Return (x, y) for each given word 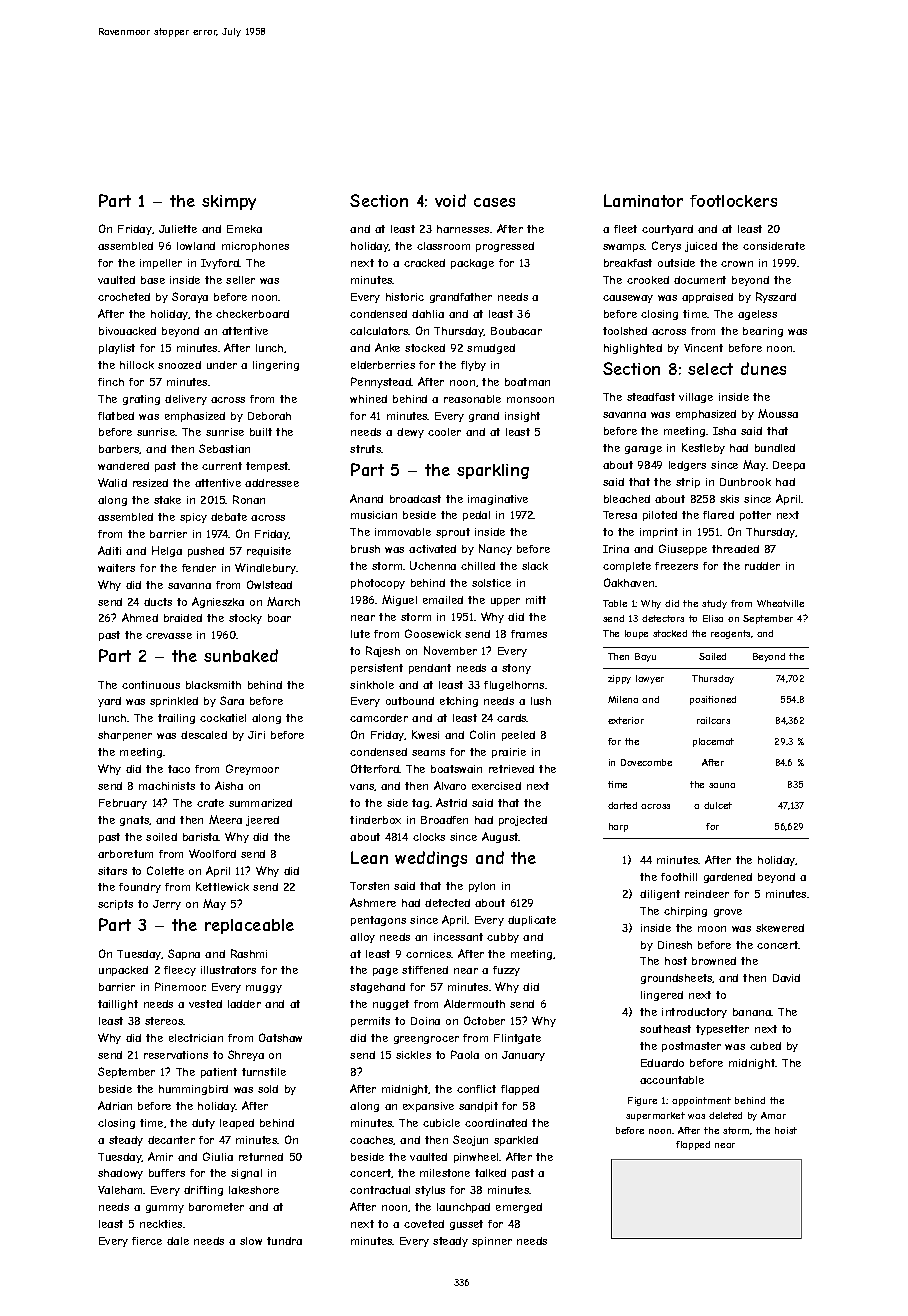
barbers (119, 449)
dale (178, 1241)
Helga (167, 551)
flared (718, 515)
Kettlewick (222, 886)
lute (360, 634)
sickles (413, 1055)
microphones (255, 247)
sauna (722, 785)
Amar (773, 1115)
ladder (244, 1004)
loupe (636, 634)
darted (622, 805)
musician (374, 515)
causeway (628, 299)
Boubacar (516, 331)
